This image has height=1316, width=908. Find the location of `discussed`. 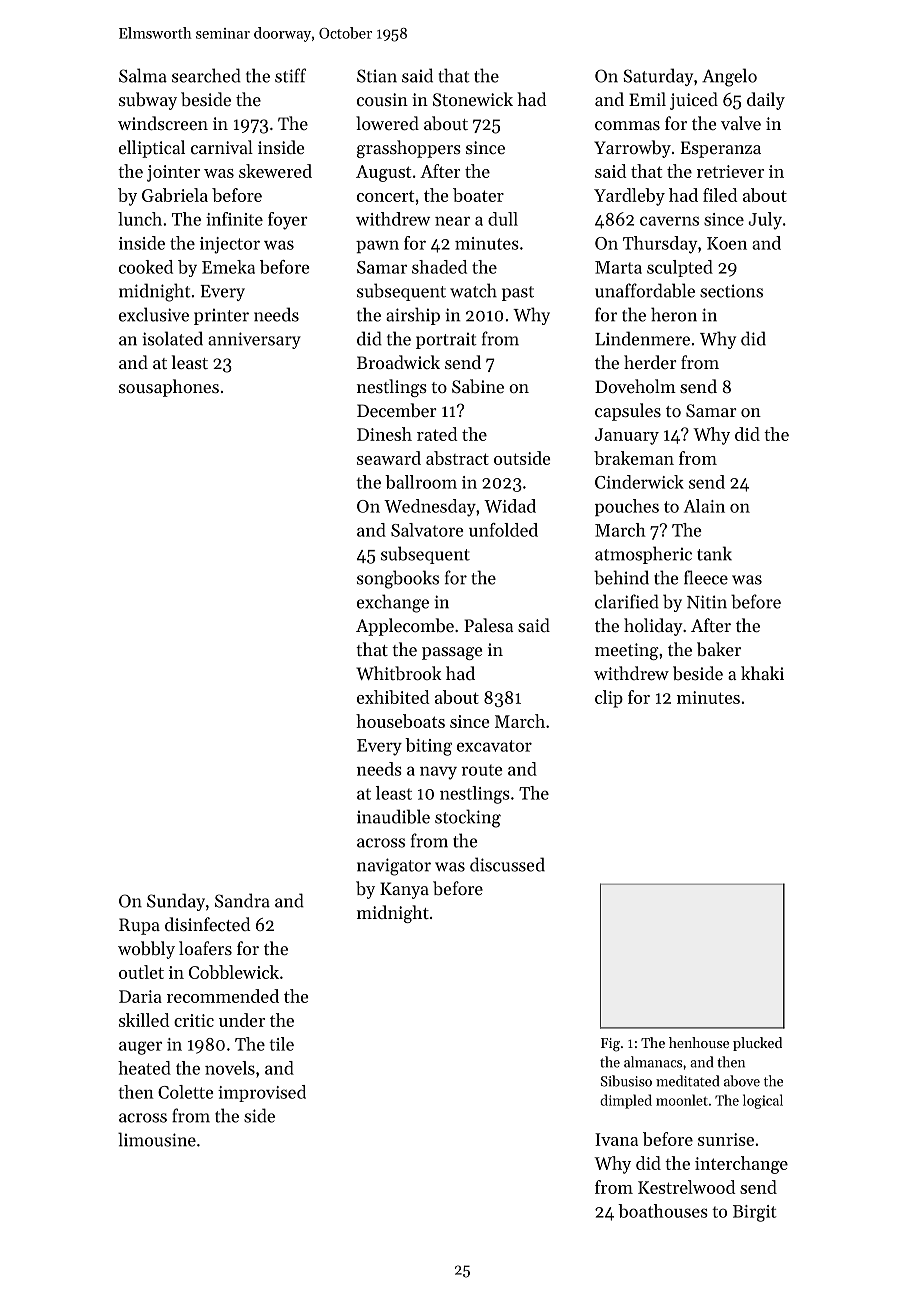

discussed is located at coordinates (507, 864).
